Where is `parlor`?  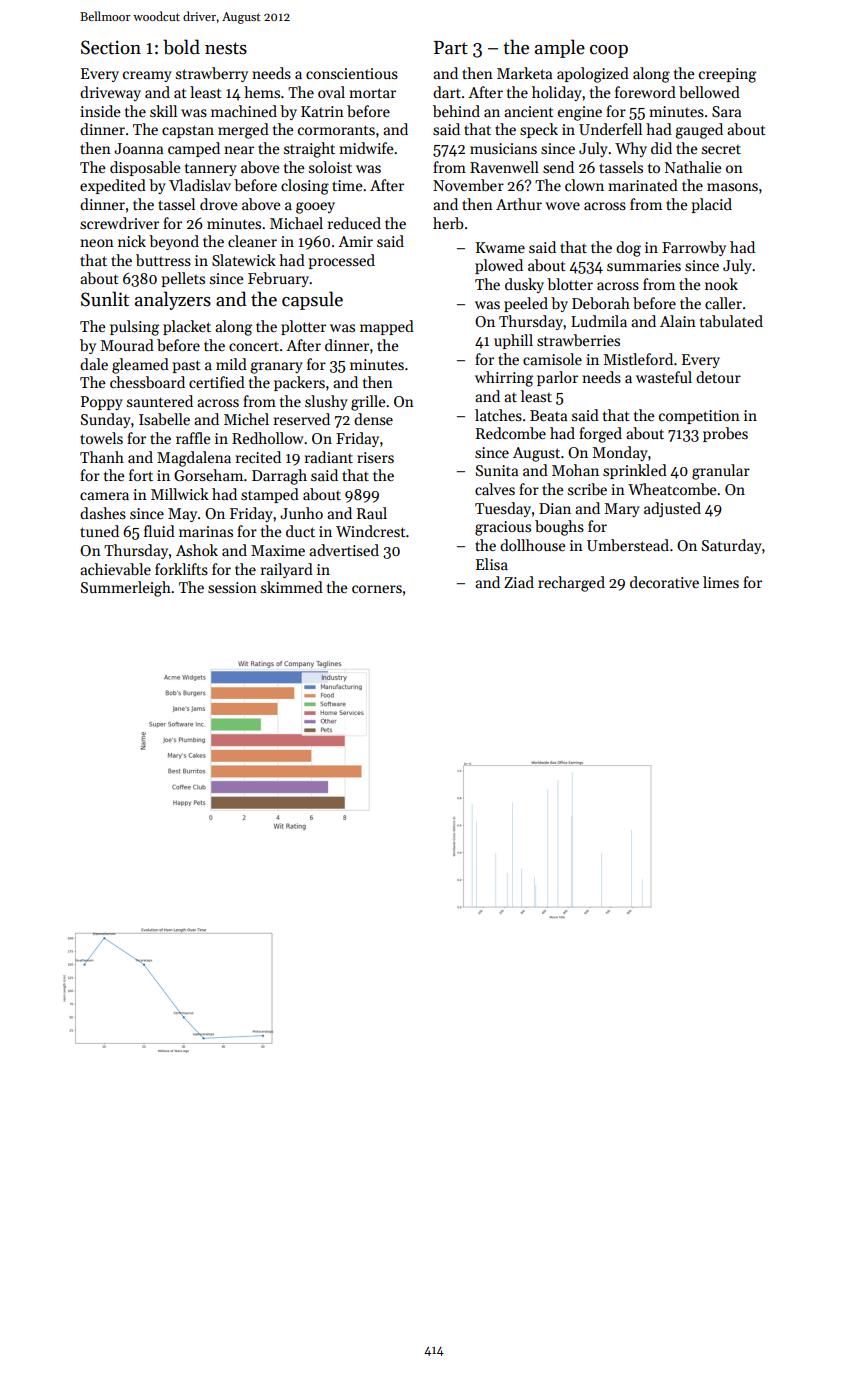 parlor is located at coordinates (557, 378).
